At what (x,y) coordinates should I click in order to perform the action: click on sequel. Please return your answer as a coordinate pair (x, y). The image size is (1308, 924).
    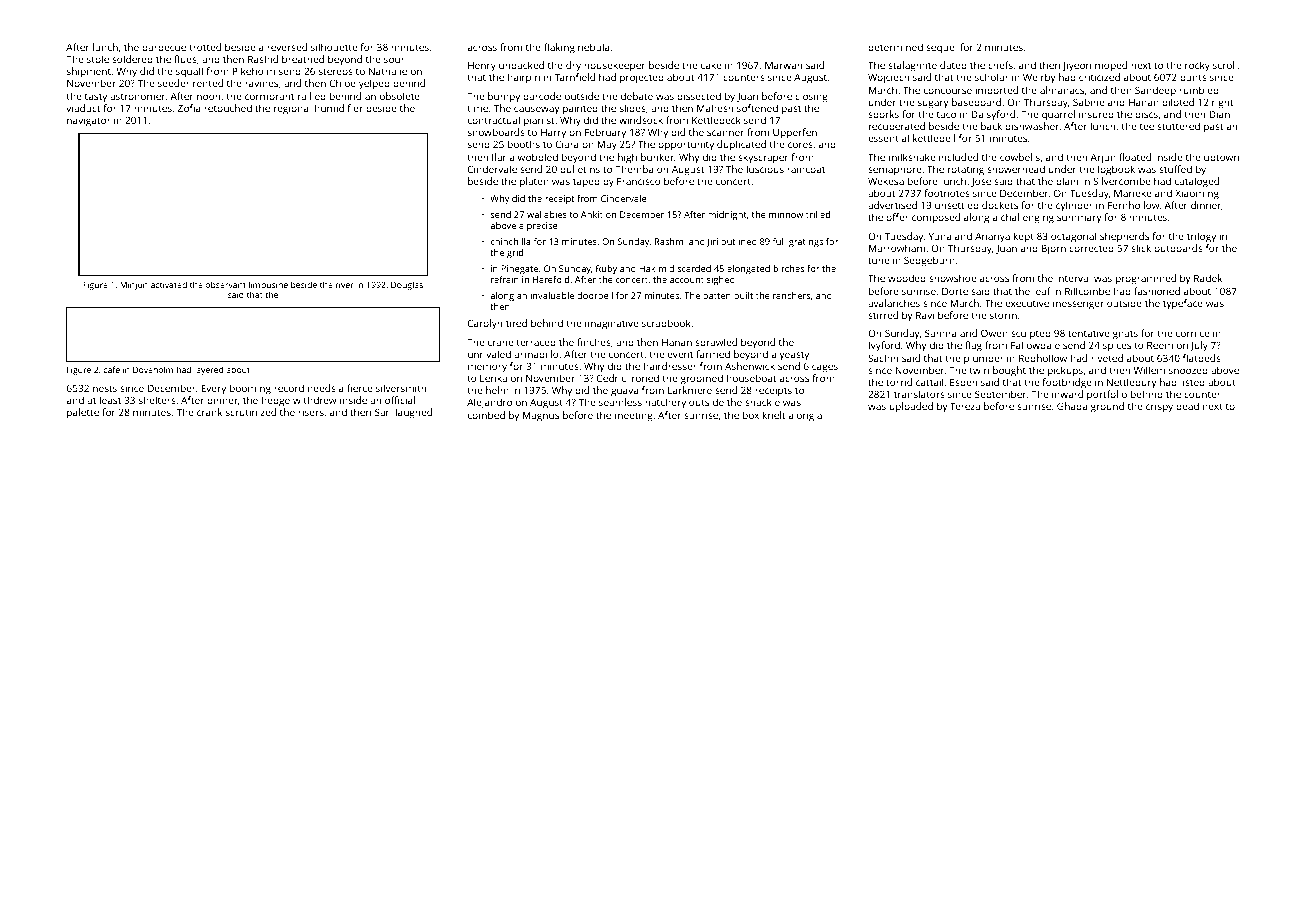
    Looking at the image, I should click on (941, 48).
